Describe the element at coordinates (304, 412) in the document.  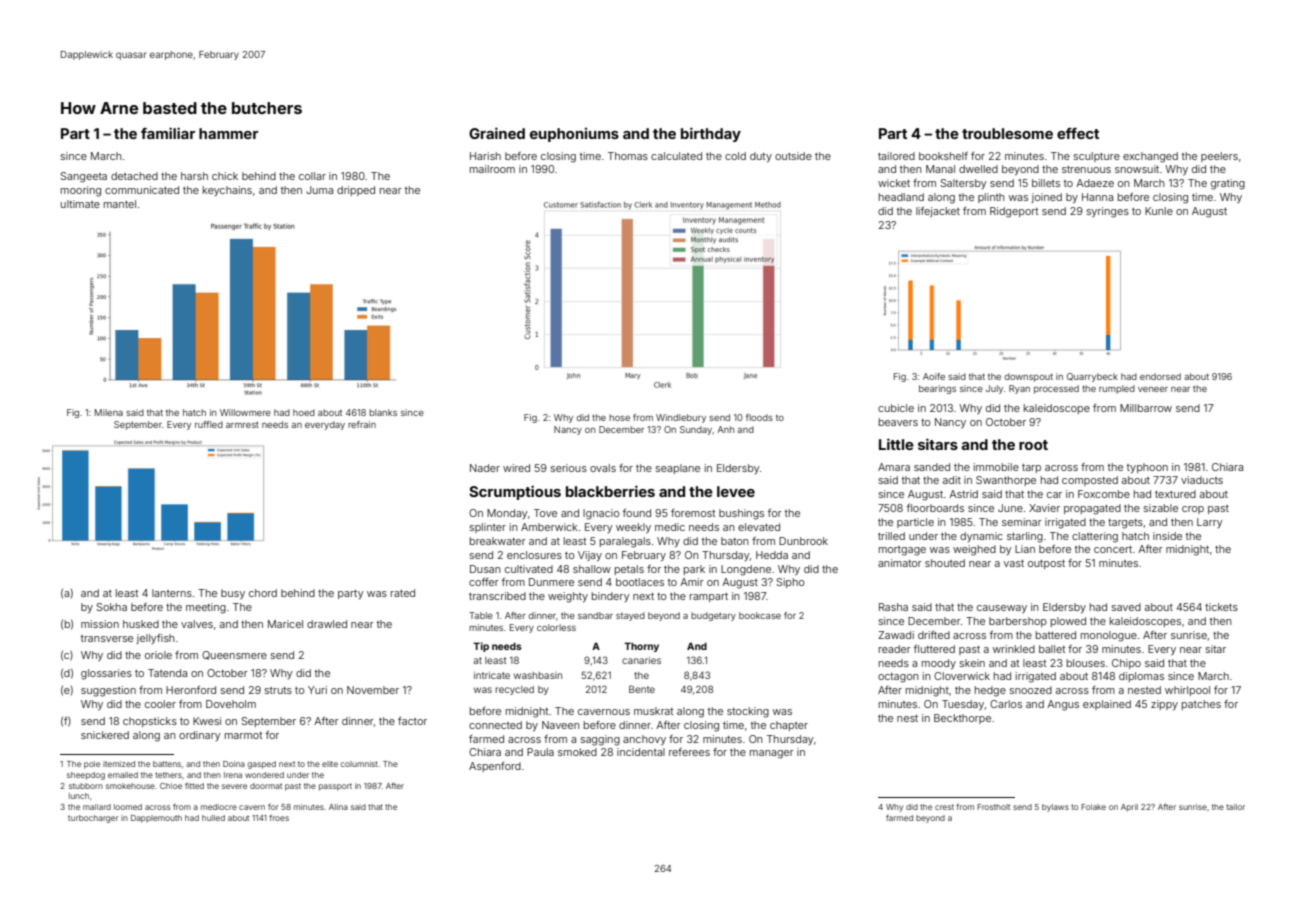
I see `hoed` at that location.
